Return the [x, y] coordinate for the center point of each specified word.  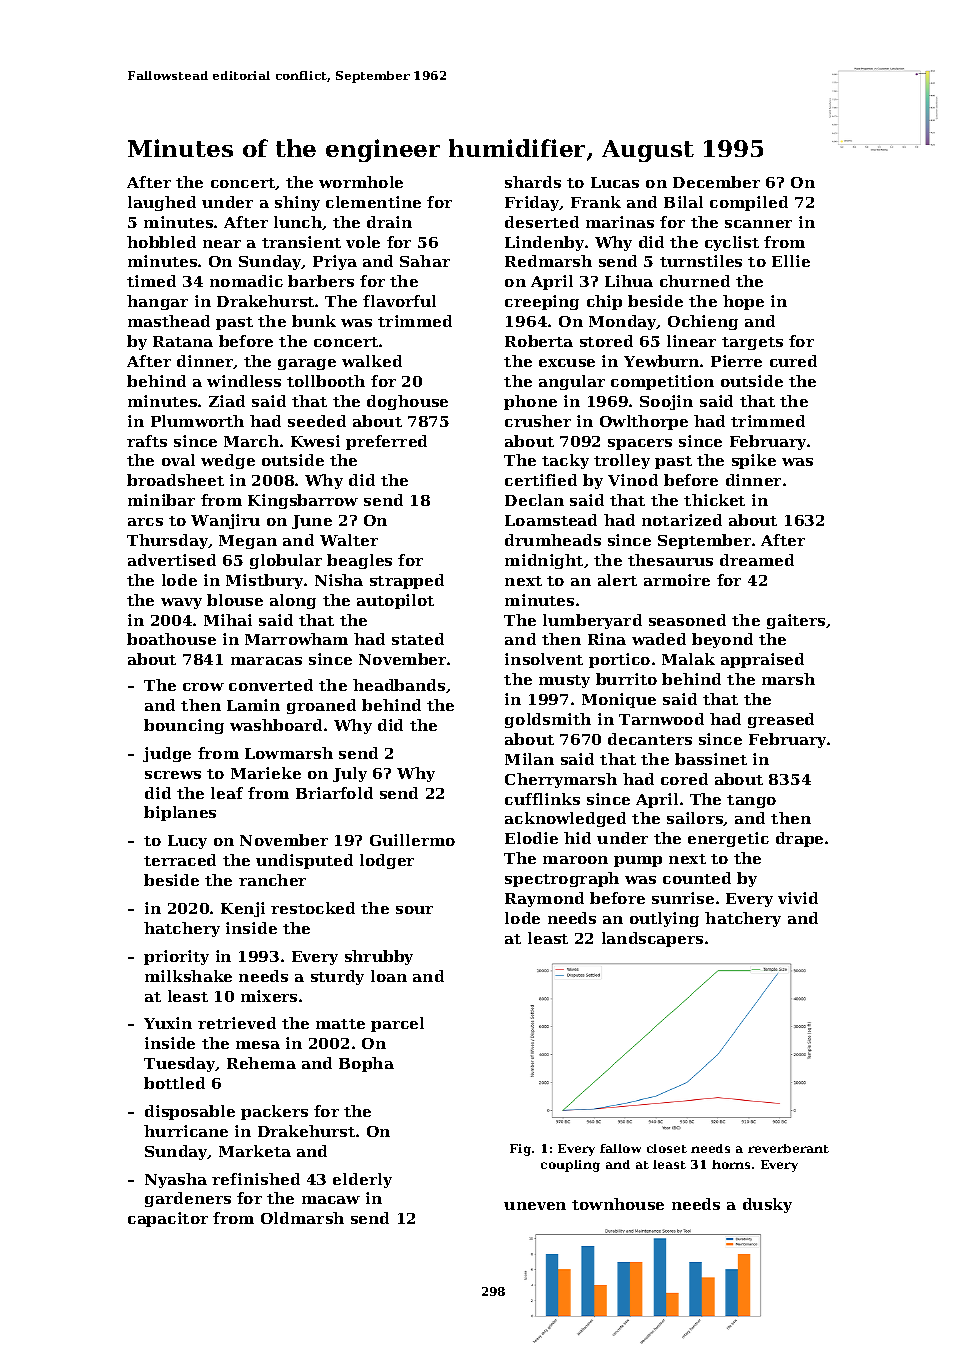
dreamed [757, 560]
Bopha [366, 1064]
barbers [321, 281]
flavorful [399, 301]
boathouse [171, 639]
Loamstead [551, 520]
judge [167, 754]
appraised [762, 660]
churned [695, 281]
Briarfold [334, 793]
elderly [362, 1180]
